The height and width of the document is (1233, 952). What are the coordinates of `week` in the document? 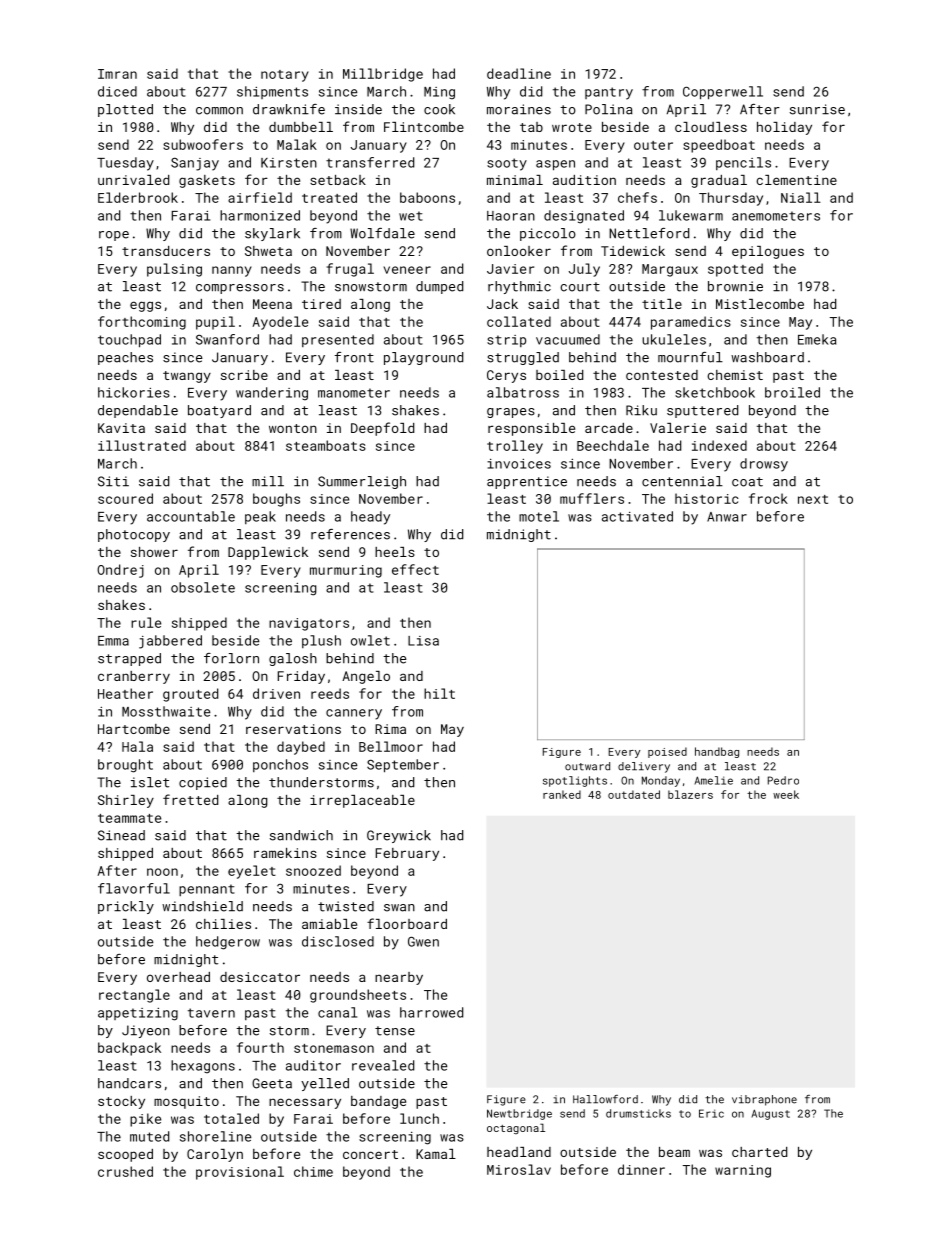 It's located at (786, 794).
